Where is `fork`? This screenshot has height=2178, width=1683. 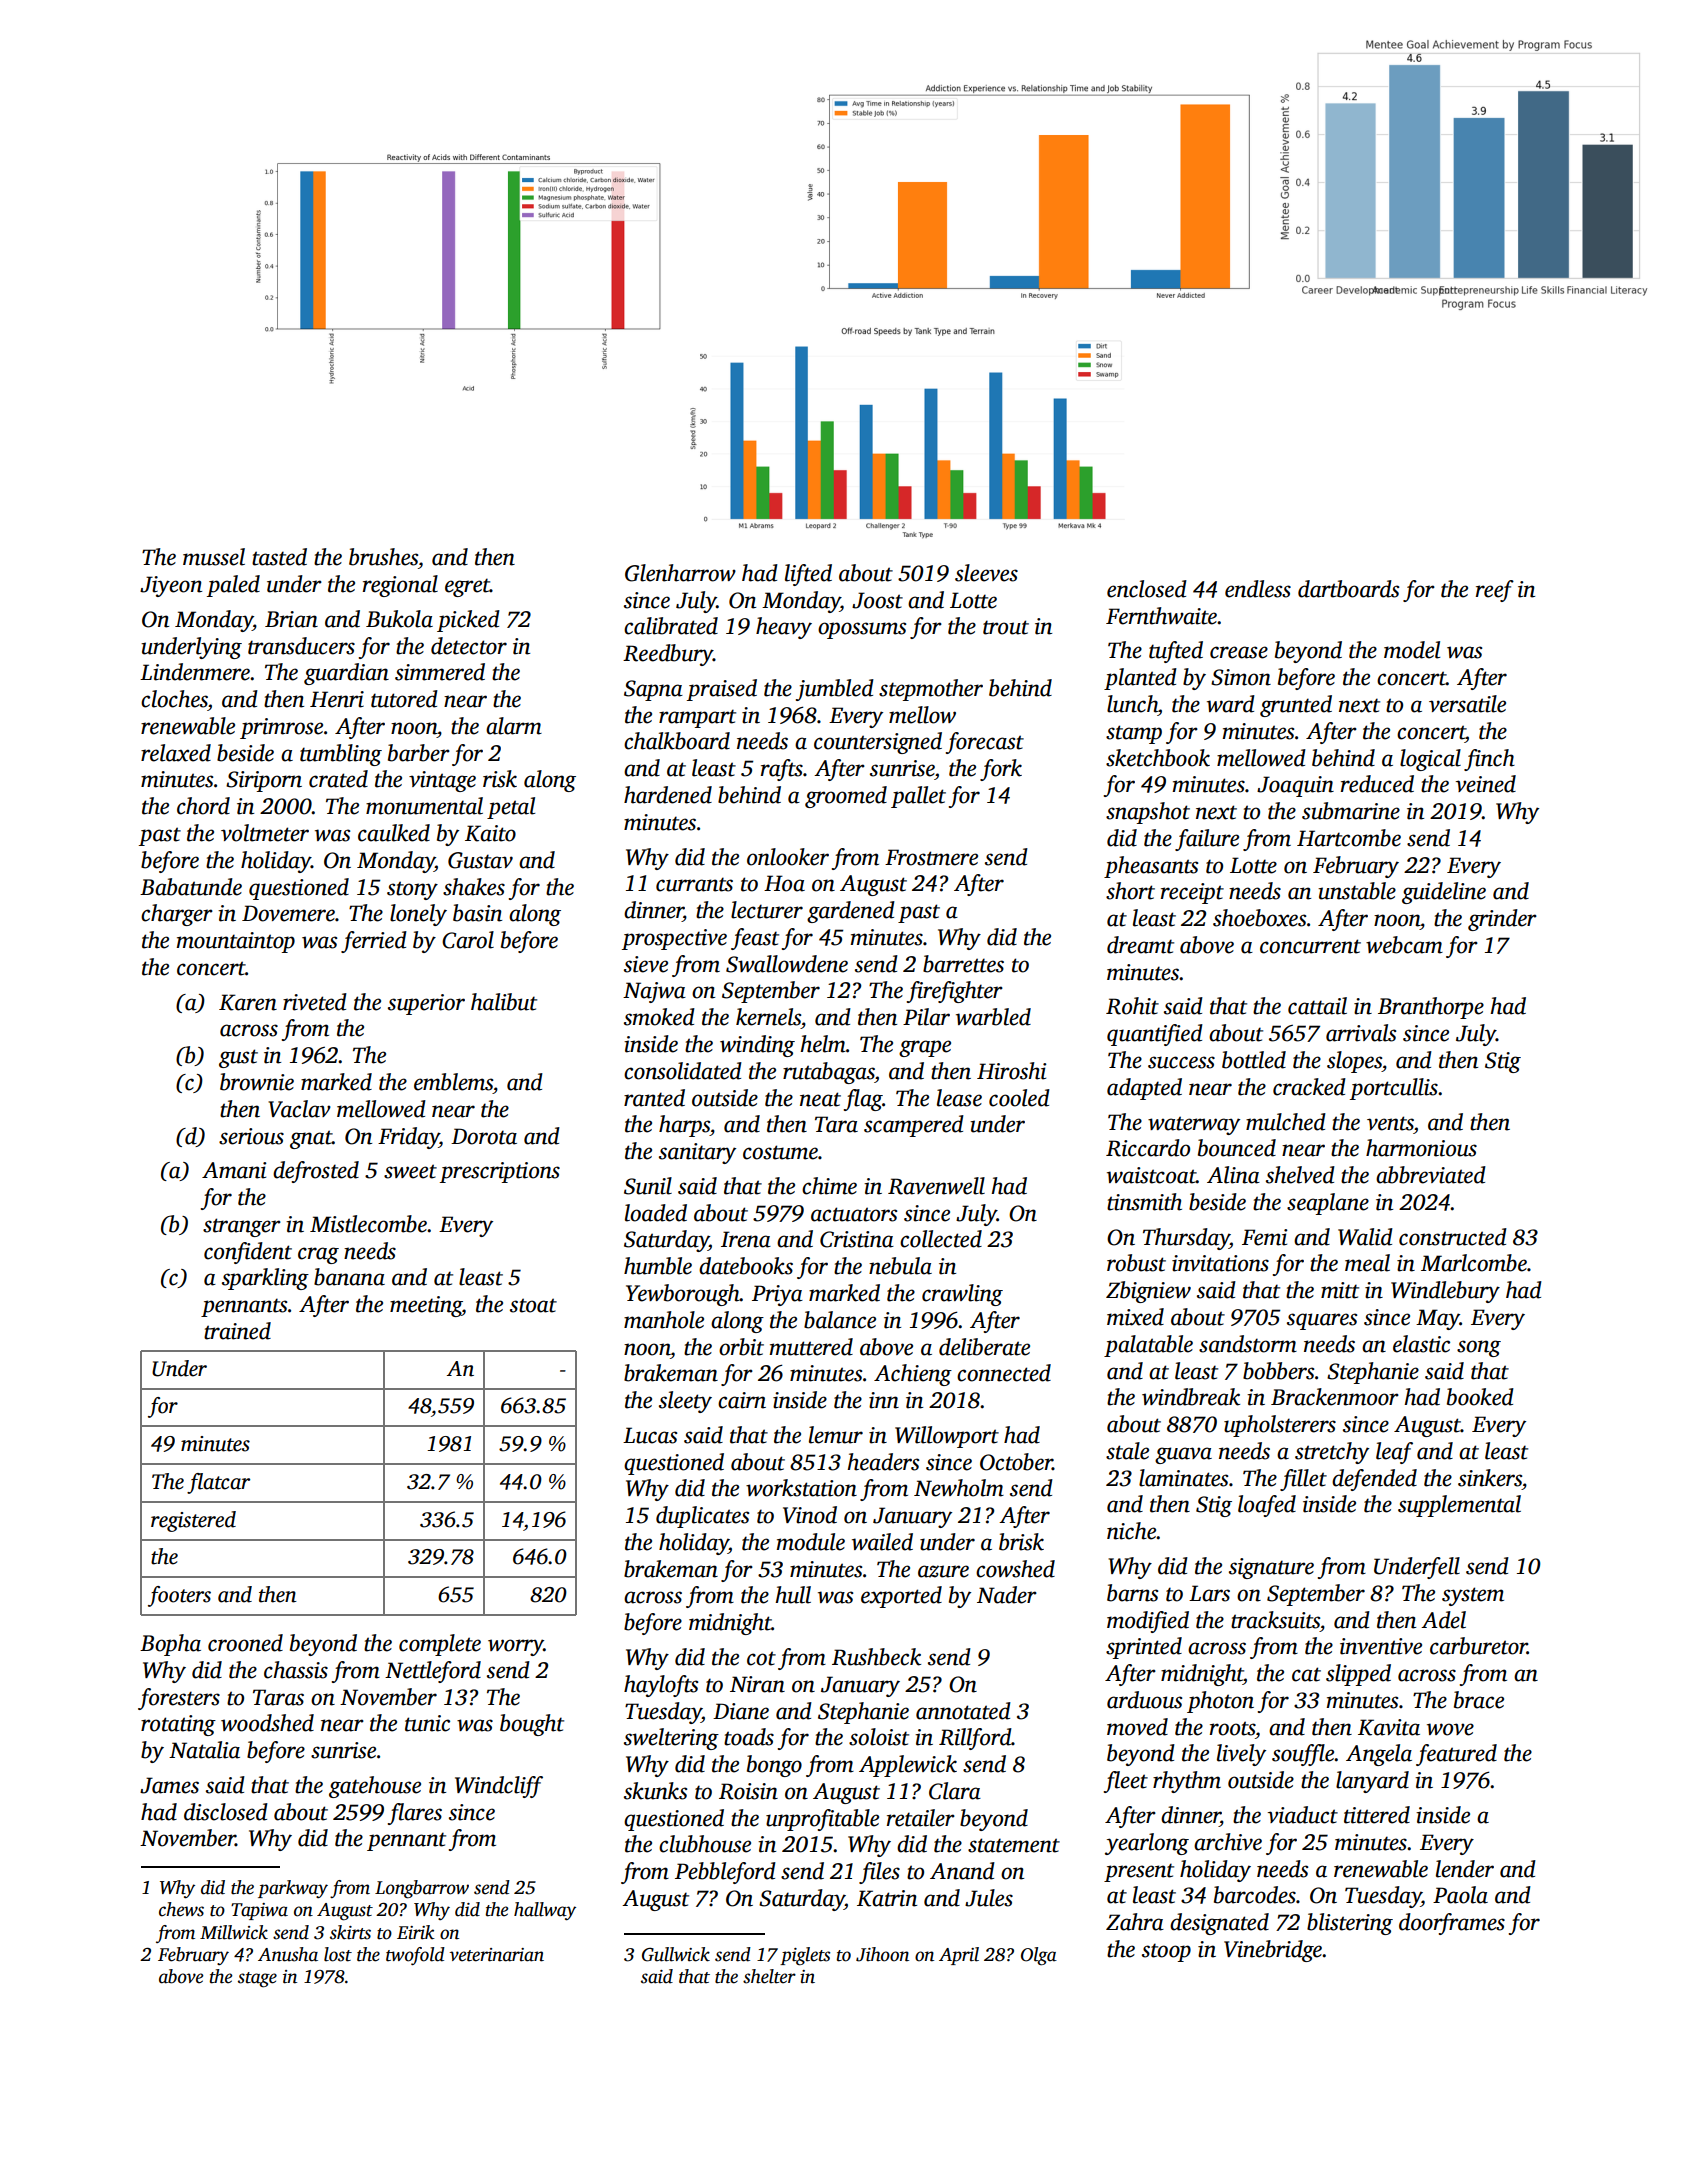
fork is located at coordinates (1001, 770).
